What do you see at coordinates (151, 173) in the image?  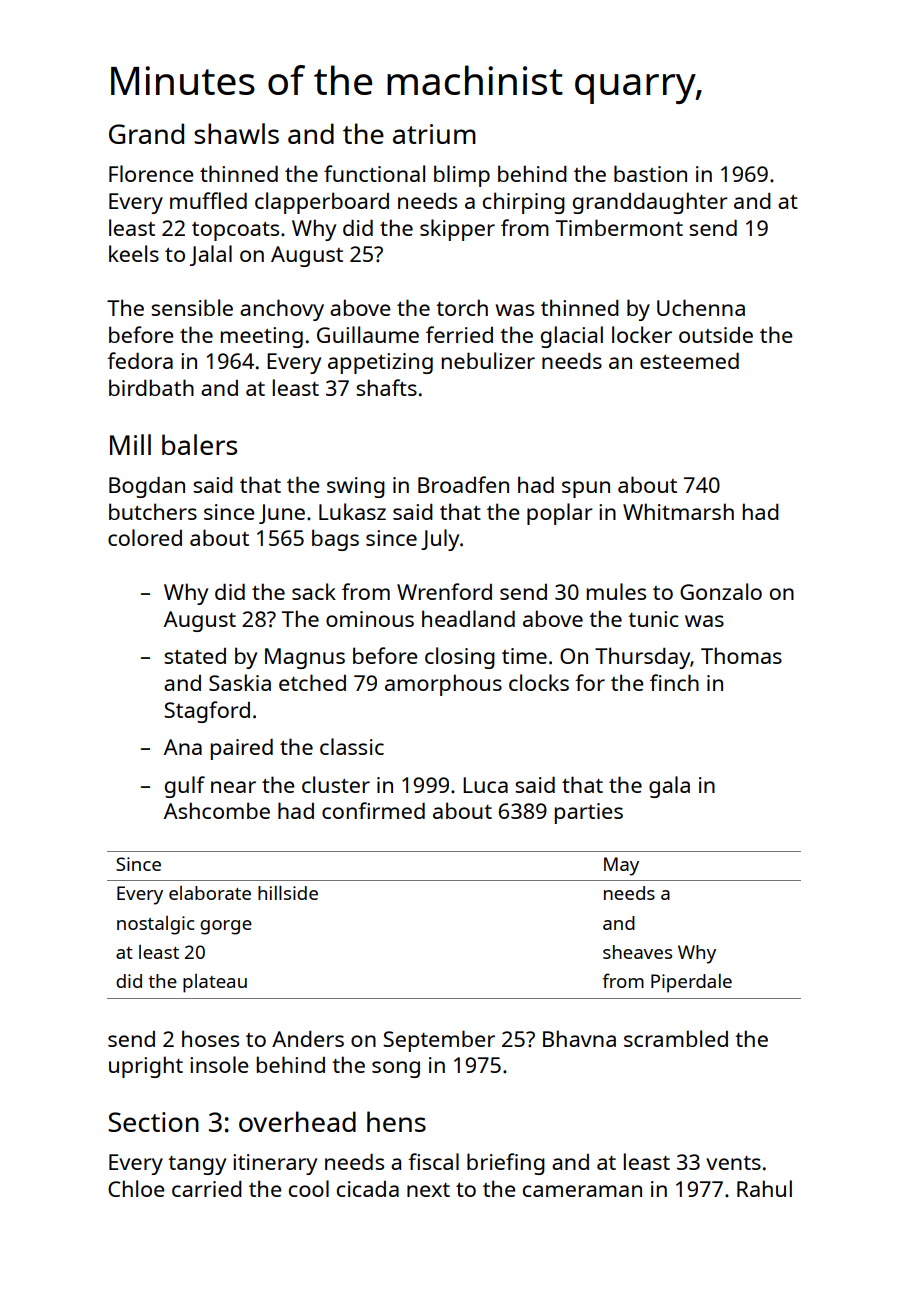 I see `Florence` at bounding box center [151, 173].
